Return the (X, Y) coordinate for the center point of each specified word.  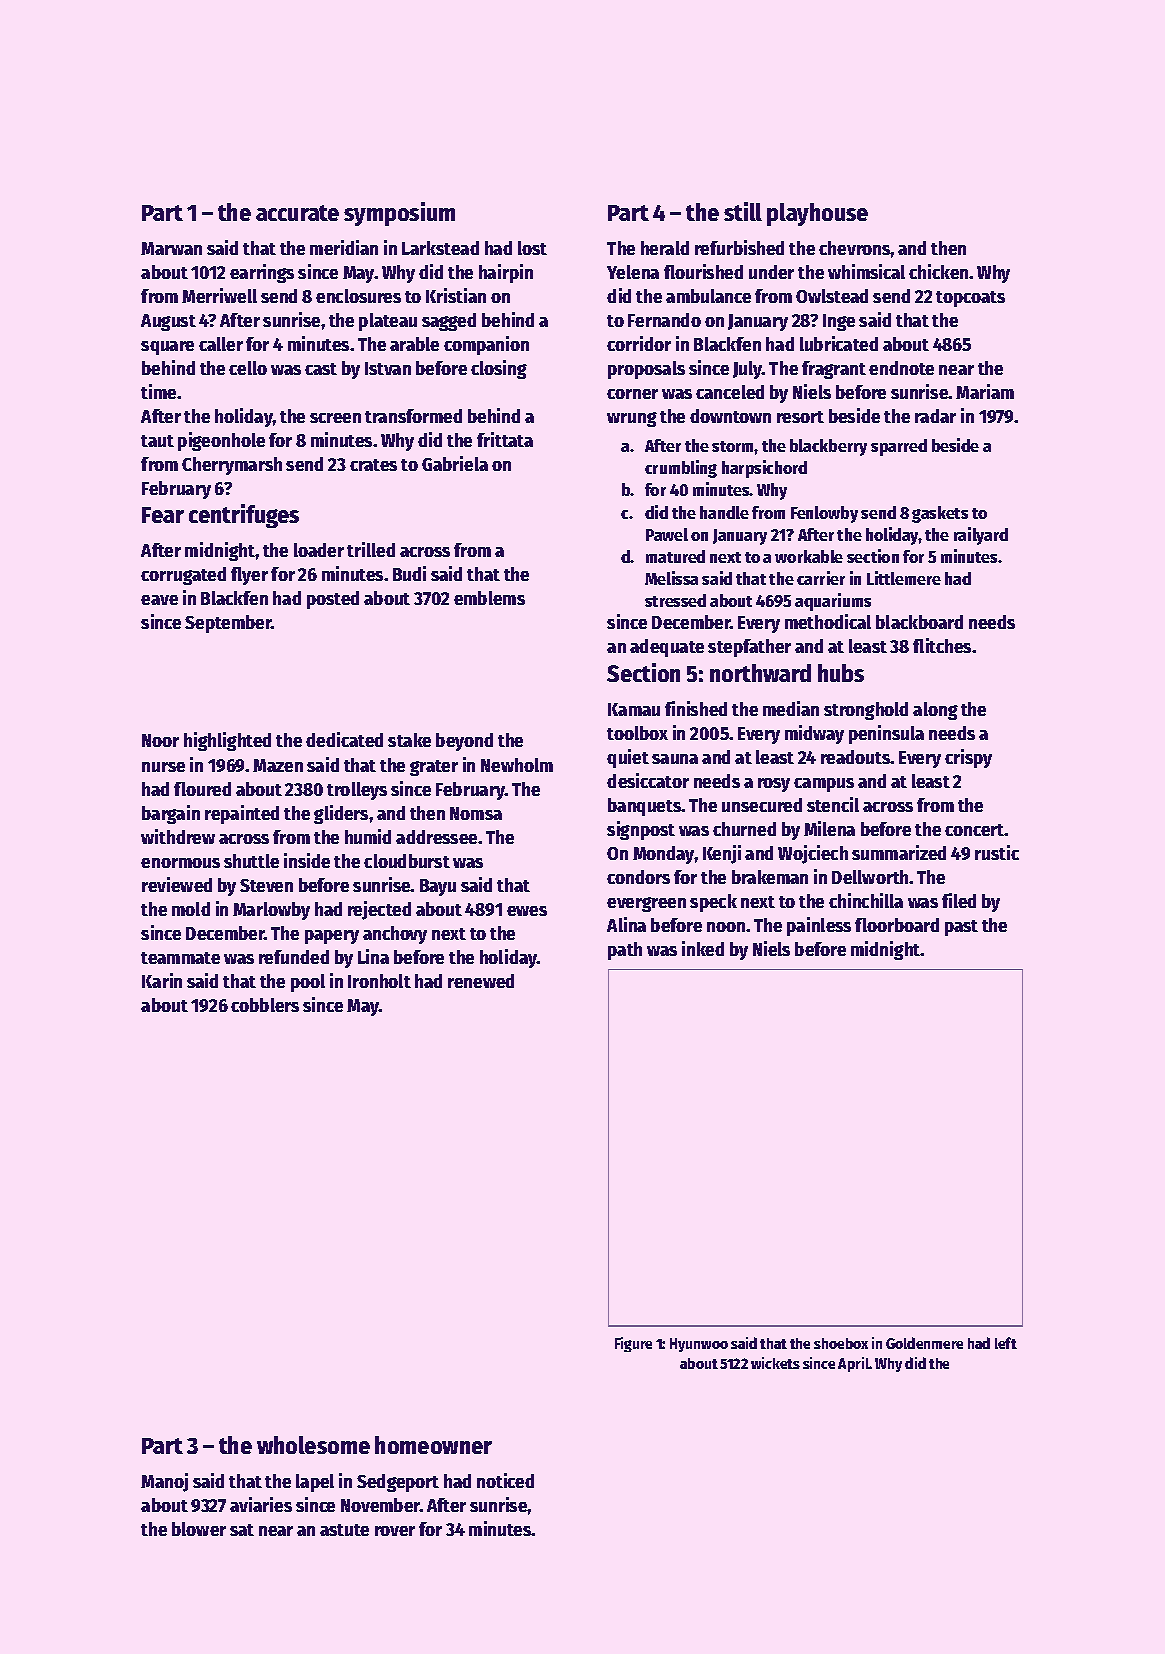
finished (696, 708)
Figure (633, 1344)
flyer (249, 576)
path (625, 951)
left (1006, 1343)
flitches (942, 645)
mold (191, 909)
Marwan (171, 248)
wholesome (313, 1445)
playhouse (817, 214)
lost (532, 248)
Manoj (164, 1482)
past (961, 928)
